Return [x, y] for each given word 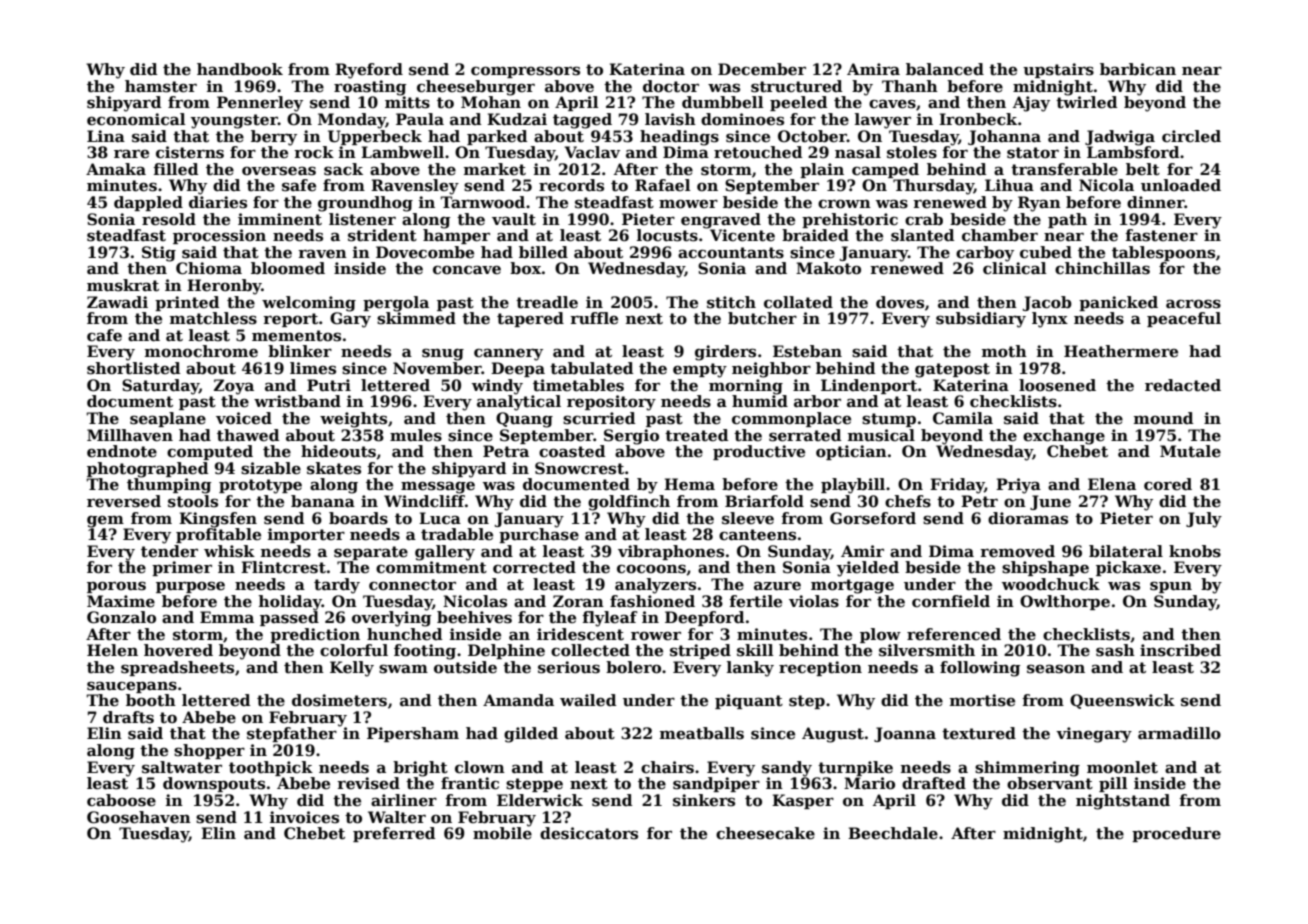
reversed [124, 501]
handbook [240, 69]
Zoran [578, 601]
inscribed [1180, 650]
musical [881, 435]
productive [759, 452]
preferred [394, 834]
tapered [530, 319]
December [762, 69]
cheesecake [765, 833]
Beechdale [893, 833]
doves [900, 302]
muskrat [123, 285]
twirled [1086, 102]
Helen [112, 650]
